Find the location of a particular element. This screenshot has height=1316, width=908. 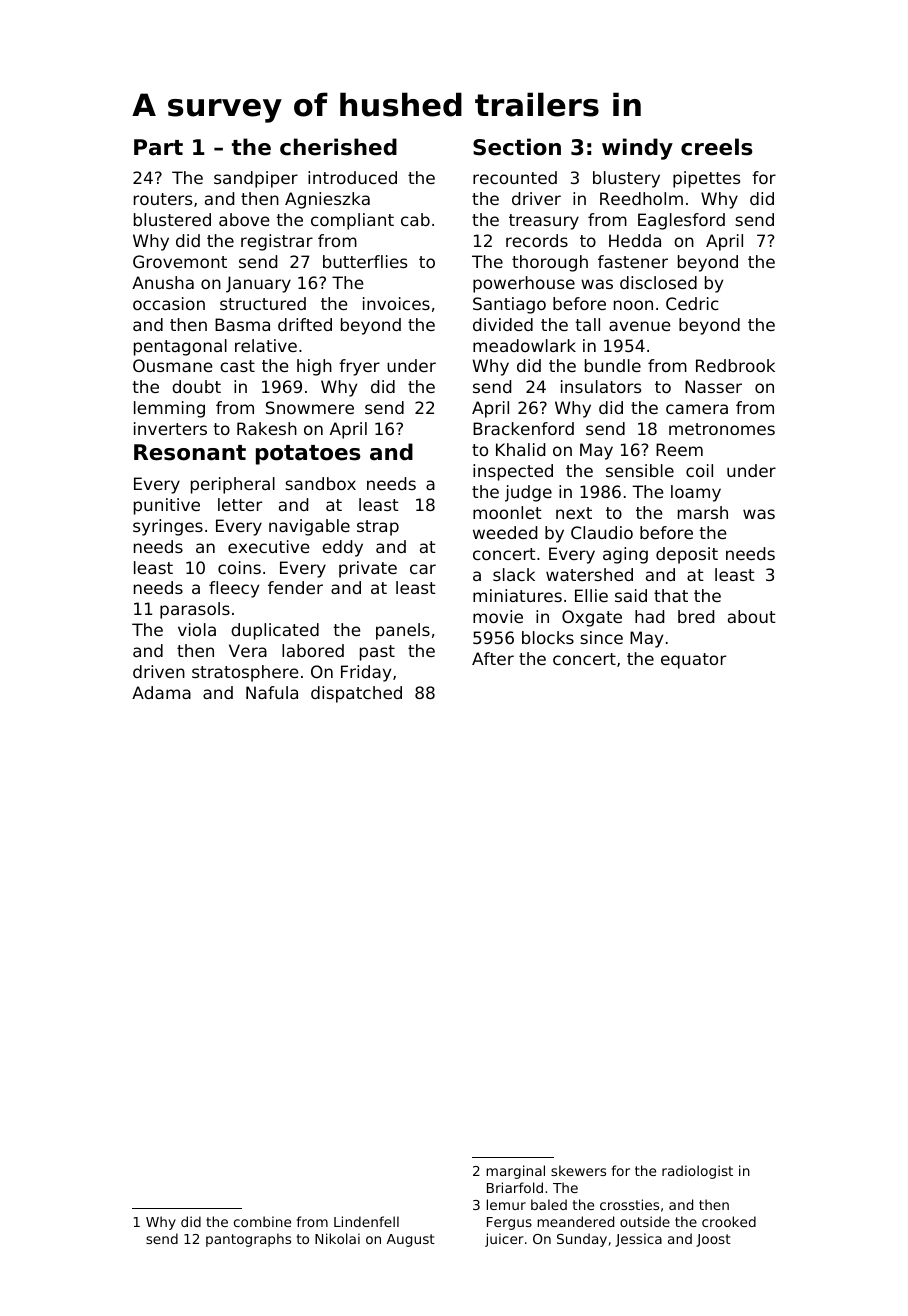

dispatched is located at coordinates (356, 694).
